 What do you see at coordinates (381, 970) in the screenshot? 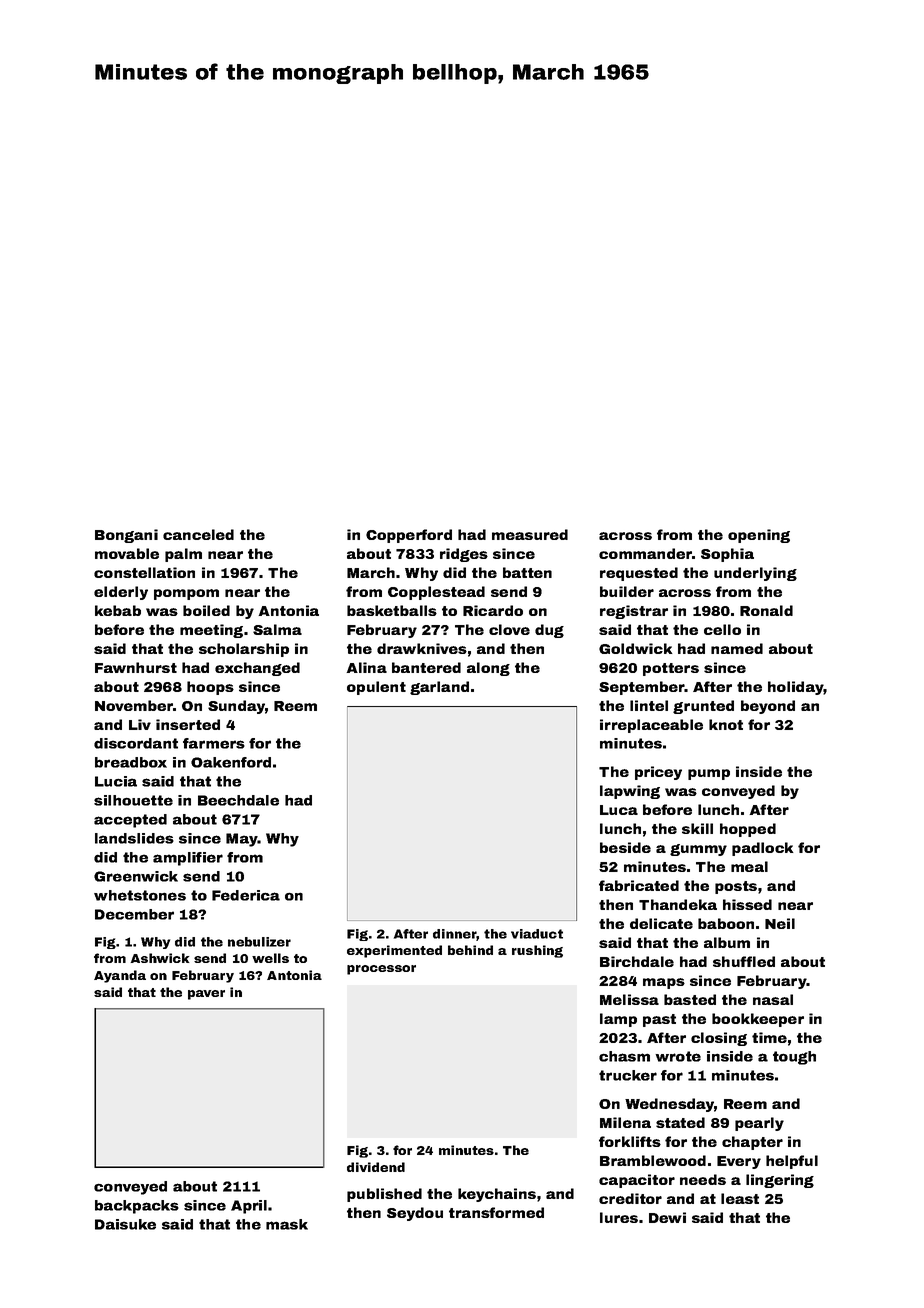
I see `processor` at bounding box center [381, 970].
